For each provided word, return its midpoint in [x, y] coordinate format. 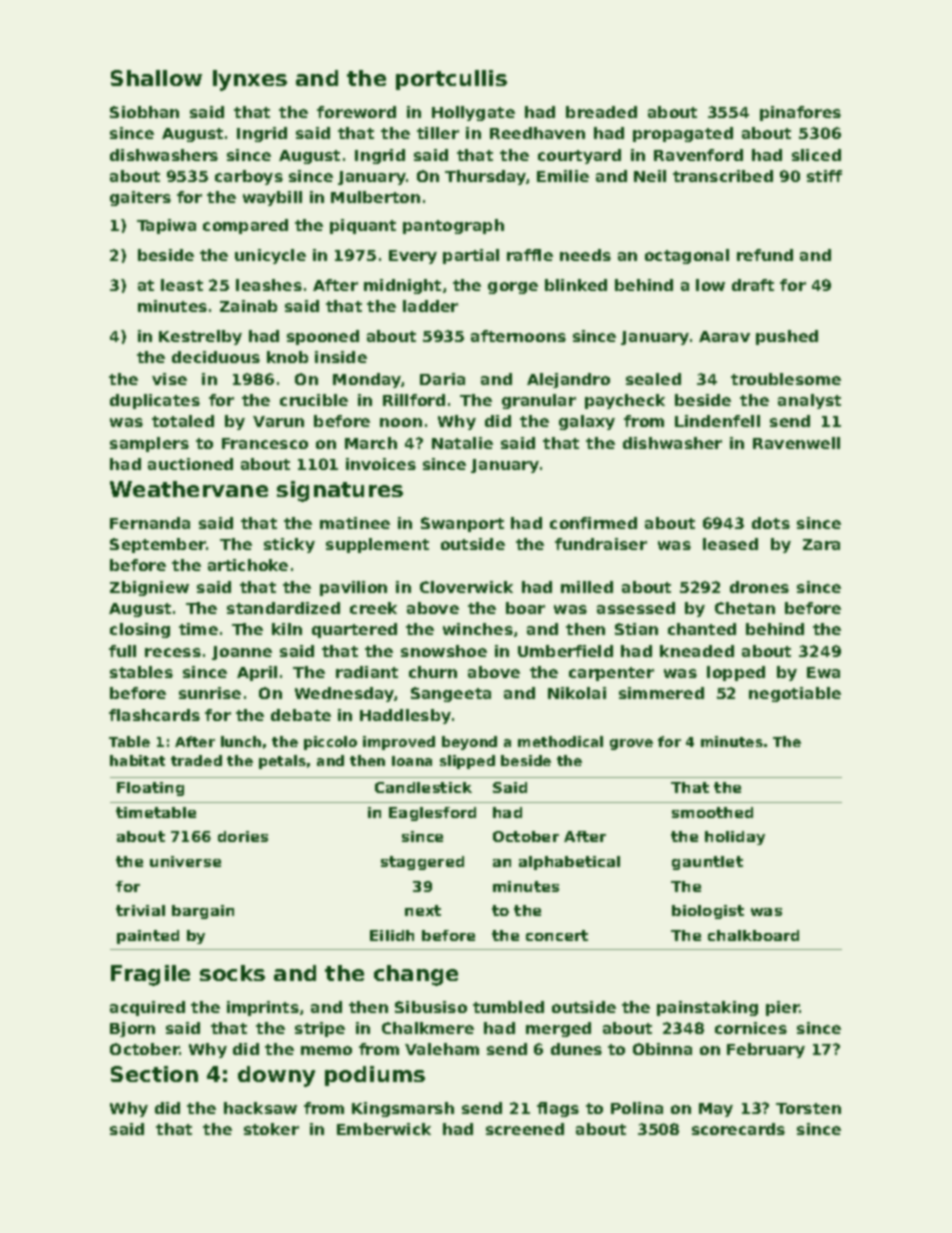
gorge [513, 288]
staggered [422, 863]
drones [759, 587]
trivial [140, 910]
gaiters [140, 198]
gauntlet [707, 863]
